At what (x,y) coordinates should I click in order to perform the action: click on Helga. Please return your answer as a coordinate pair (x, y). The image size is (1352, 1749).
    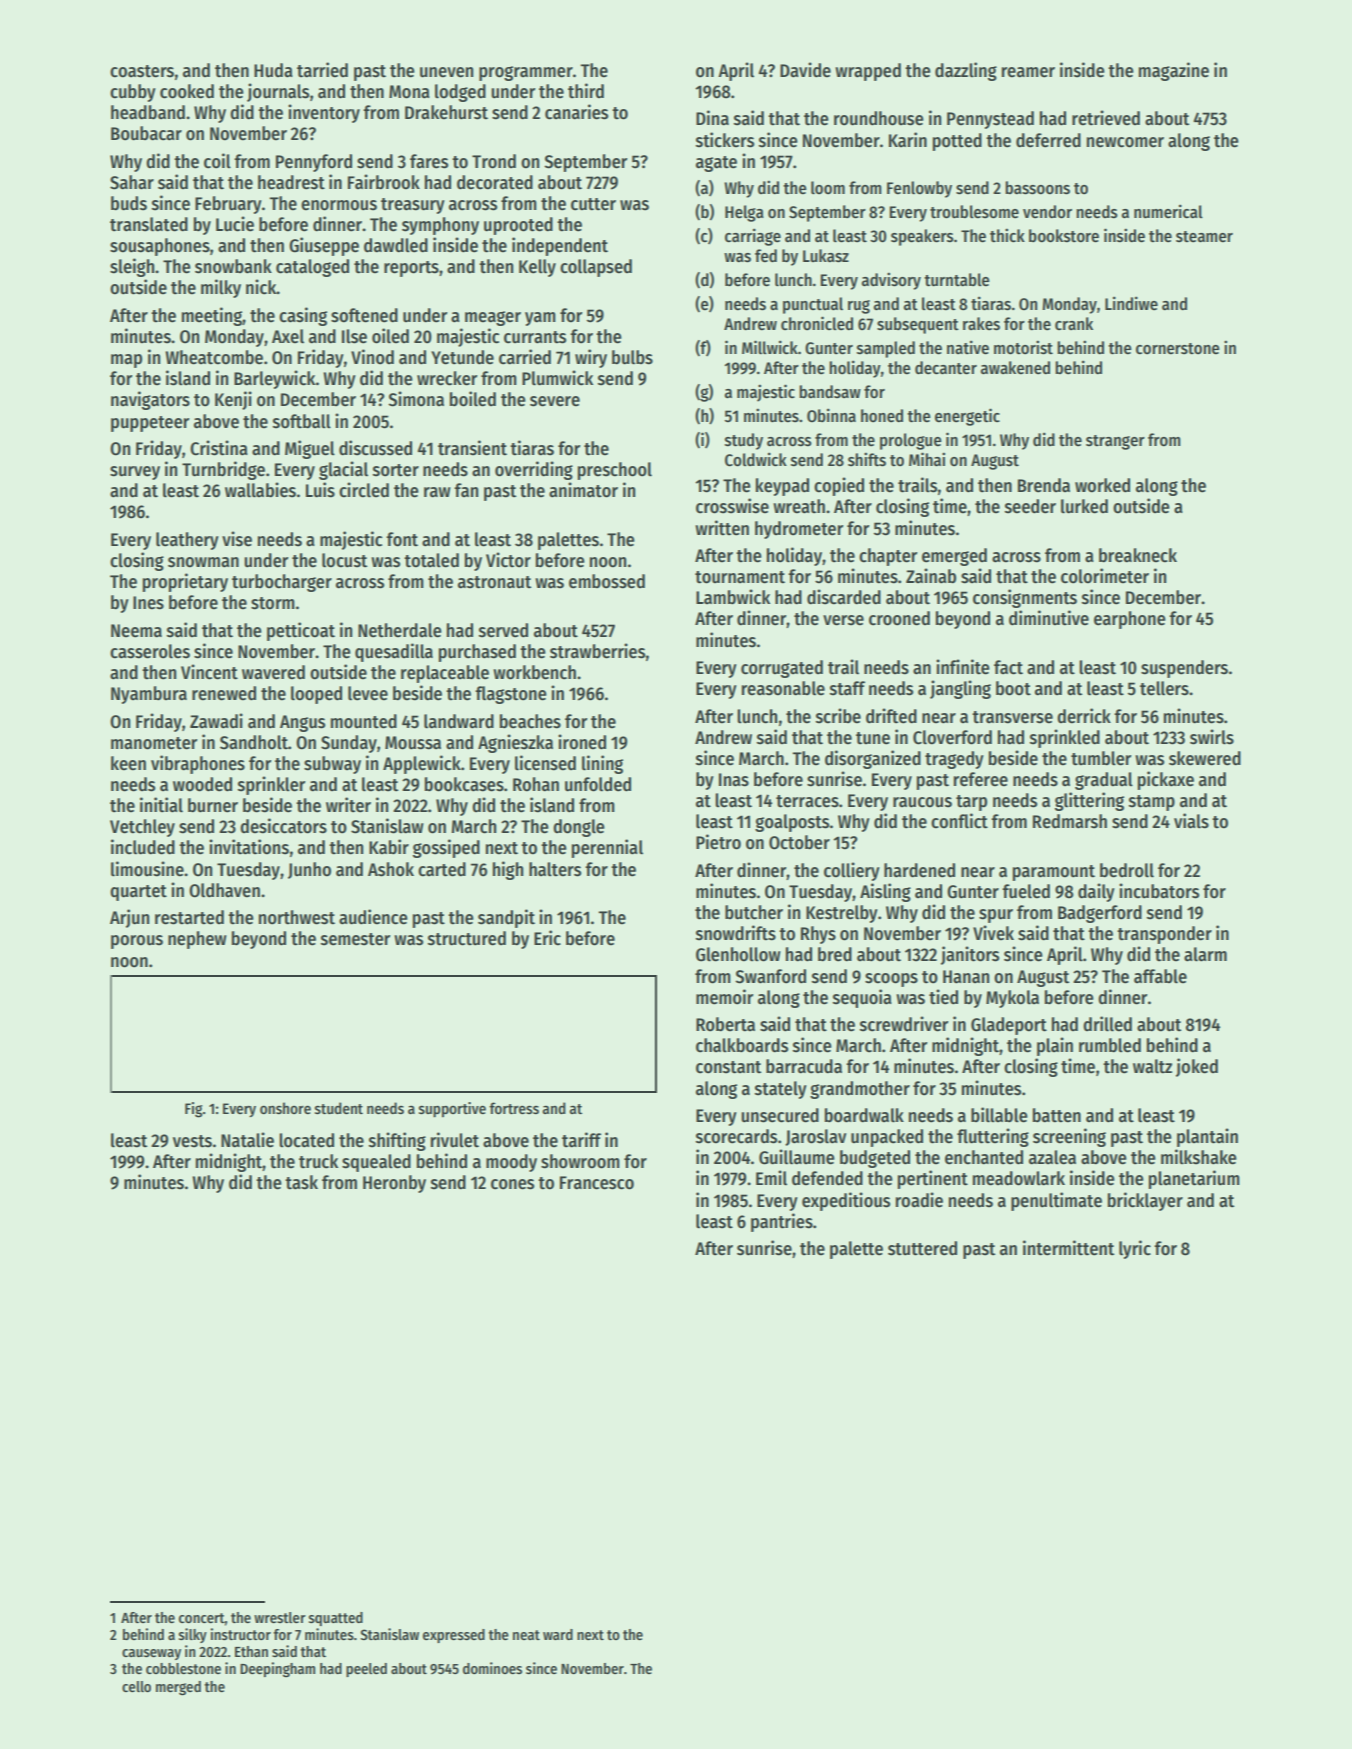
    Looking at the image, I should click on (744, 213).
